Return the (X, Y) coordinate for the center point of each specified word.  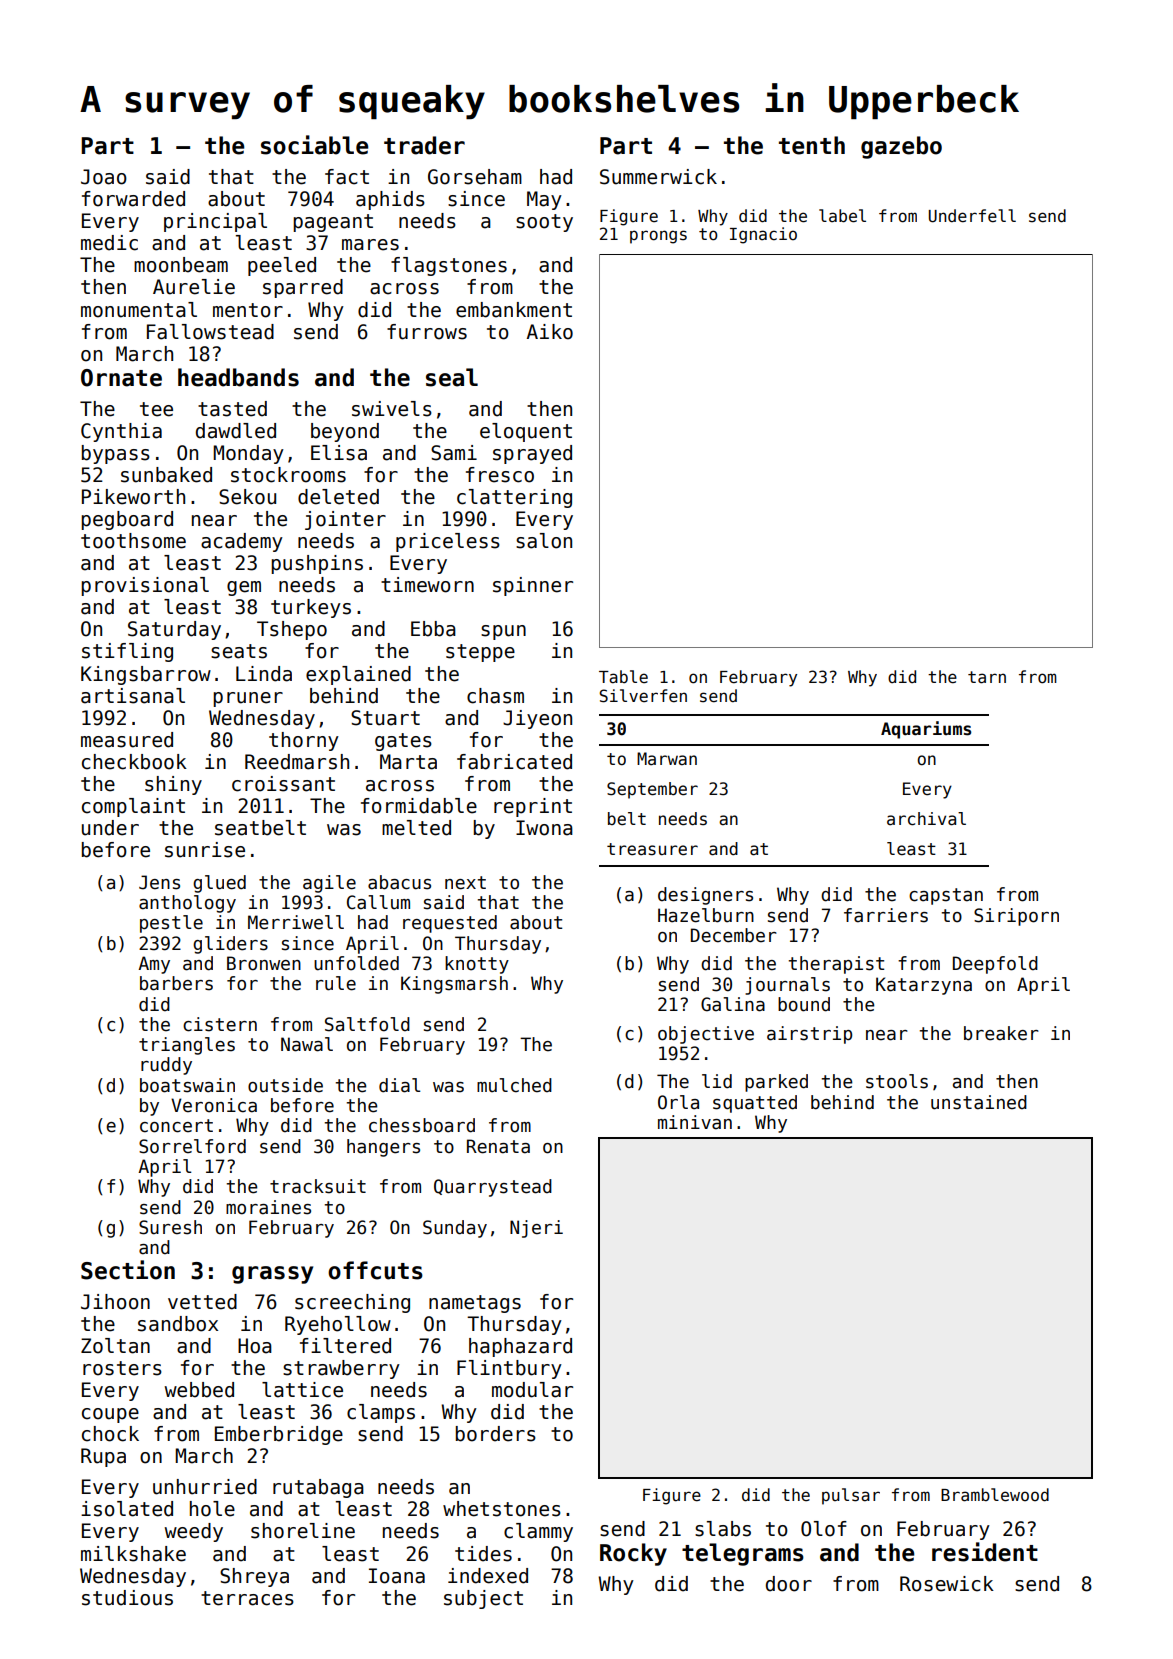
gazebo (901, 147)
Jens (159, 882)
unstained (979, 1102)
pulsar (851, 1496)
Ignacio (763, 235)
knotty (477, 965)
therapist (836, 965)
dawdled (236, 431)
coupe (110, 1415)
